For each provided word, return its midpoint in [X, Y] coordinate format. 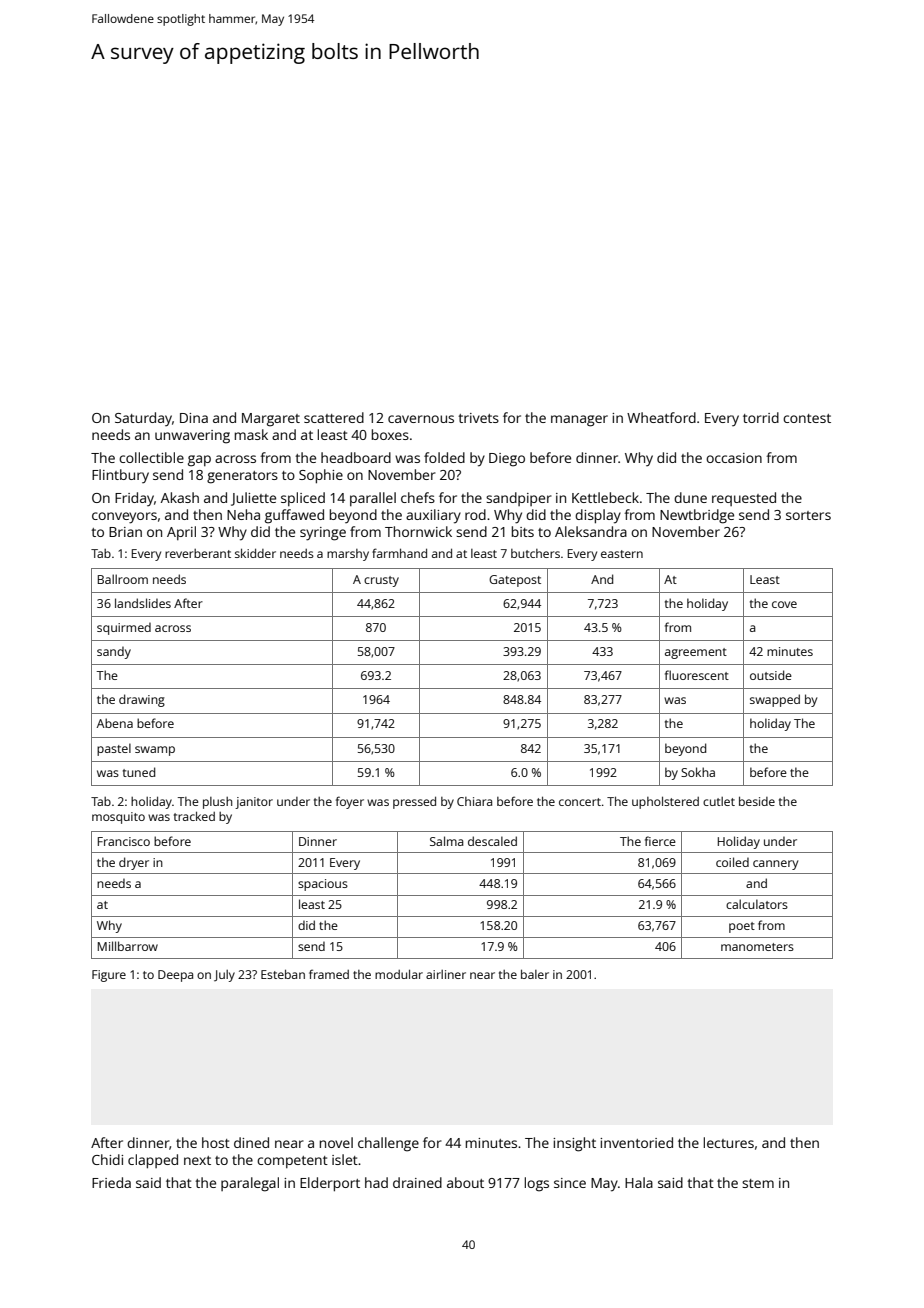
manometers [757, 947]
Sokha [698, 772]
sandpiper [519, 499]
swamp [155, 751]
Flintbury [120, 476]
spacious [323, 885]
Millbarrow [128, 946]
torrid [761, 417]
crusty [381, 581]
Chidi [107, 1159]
